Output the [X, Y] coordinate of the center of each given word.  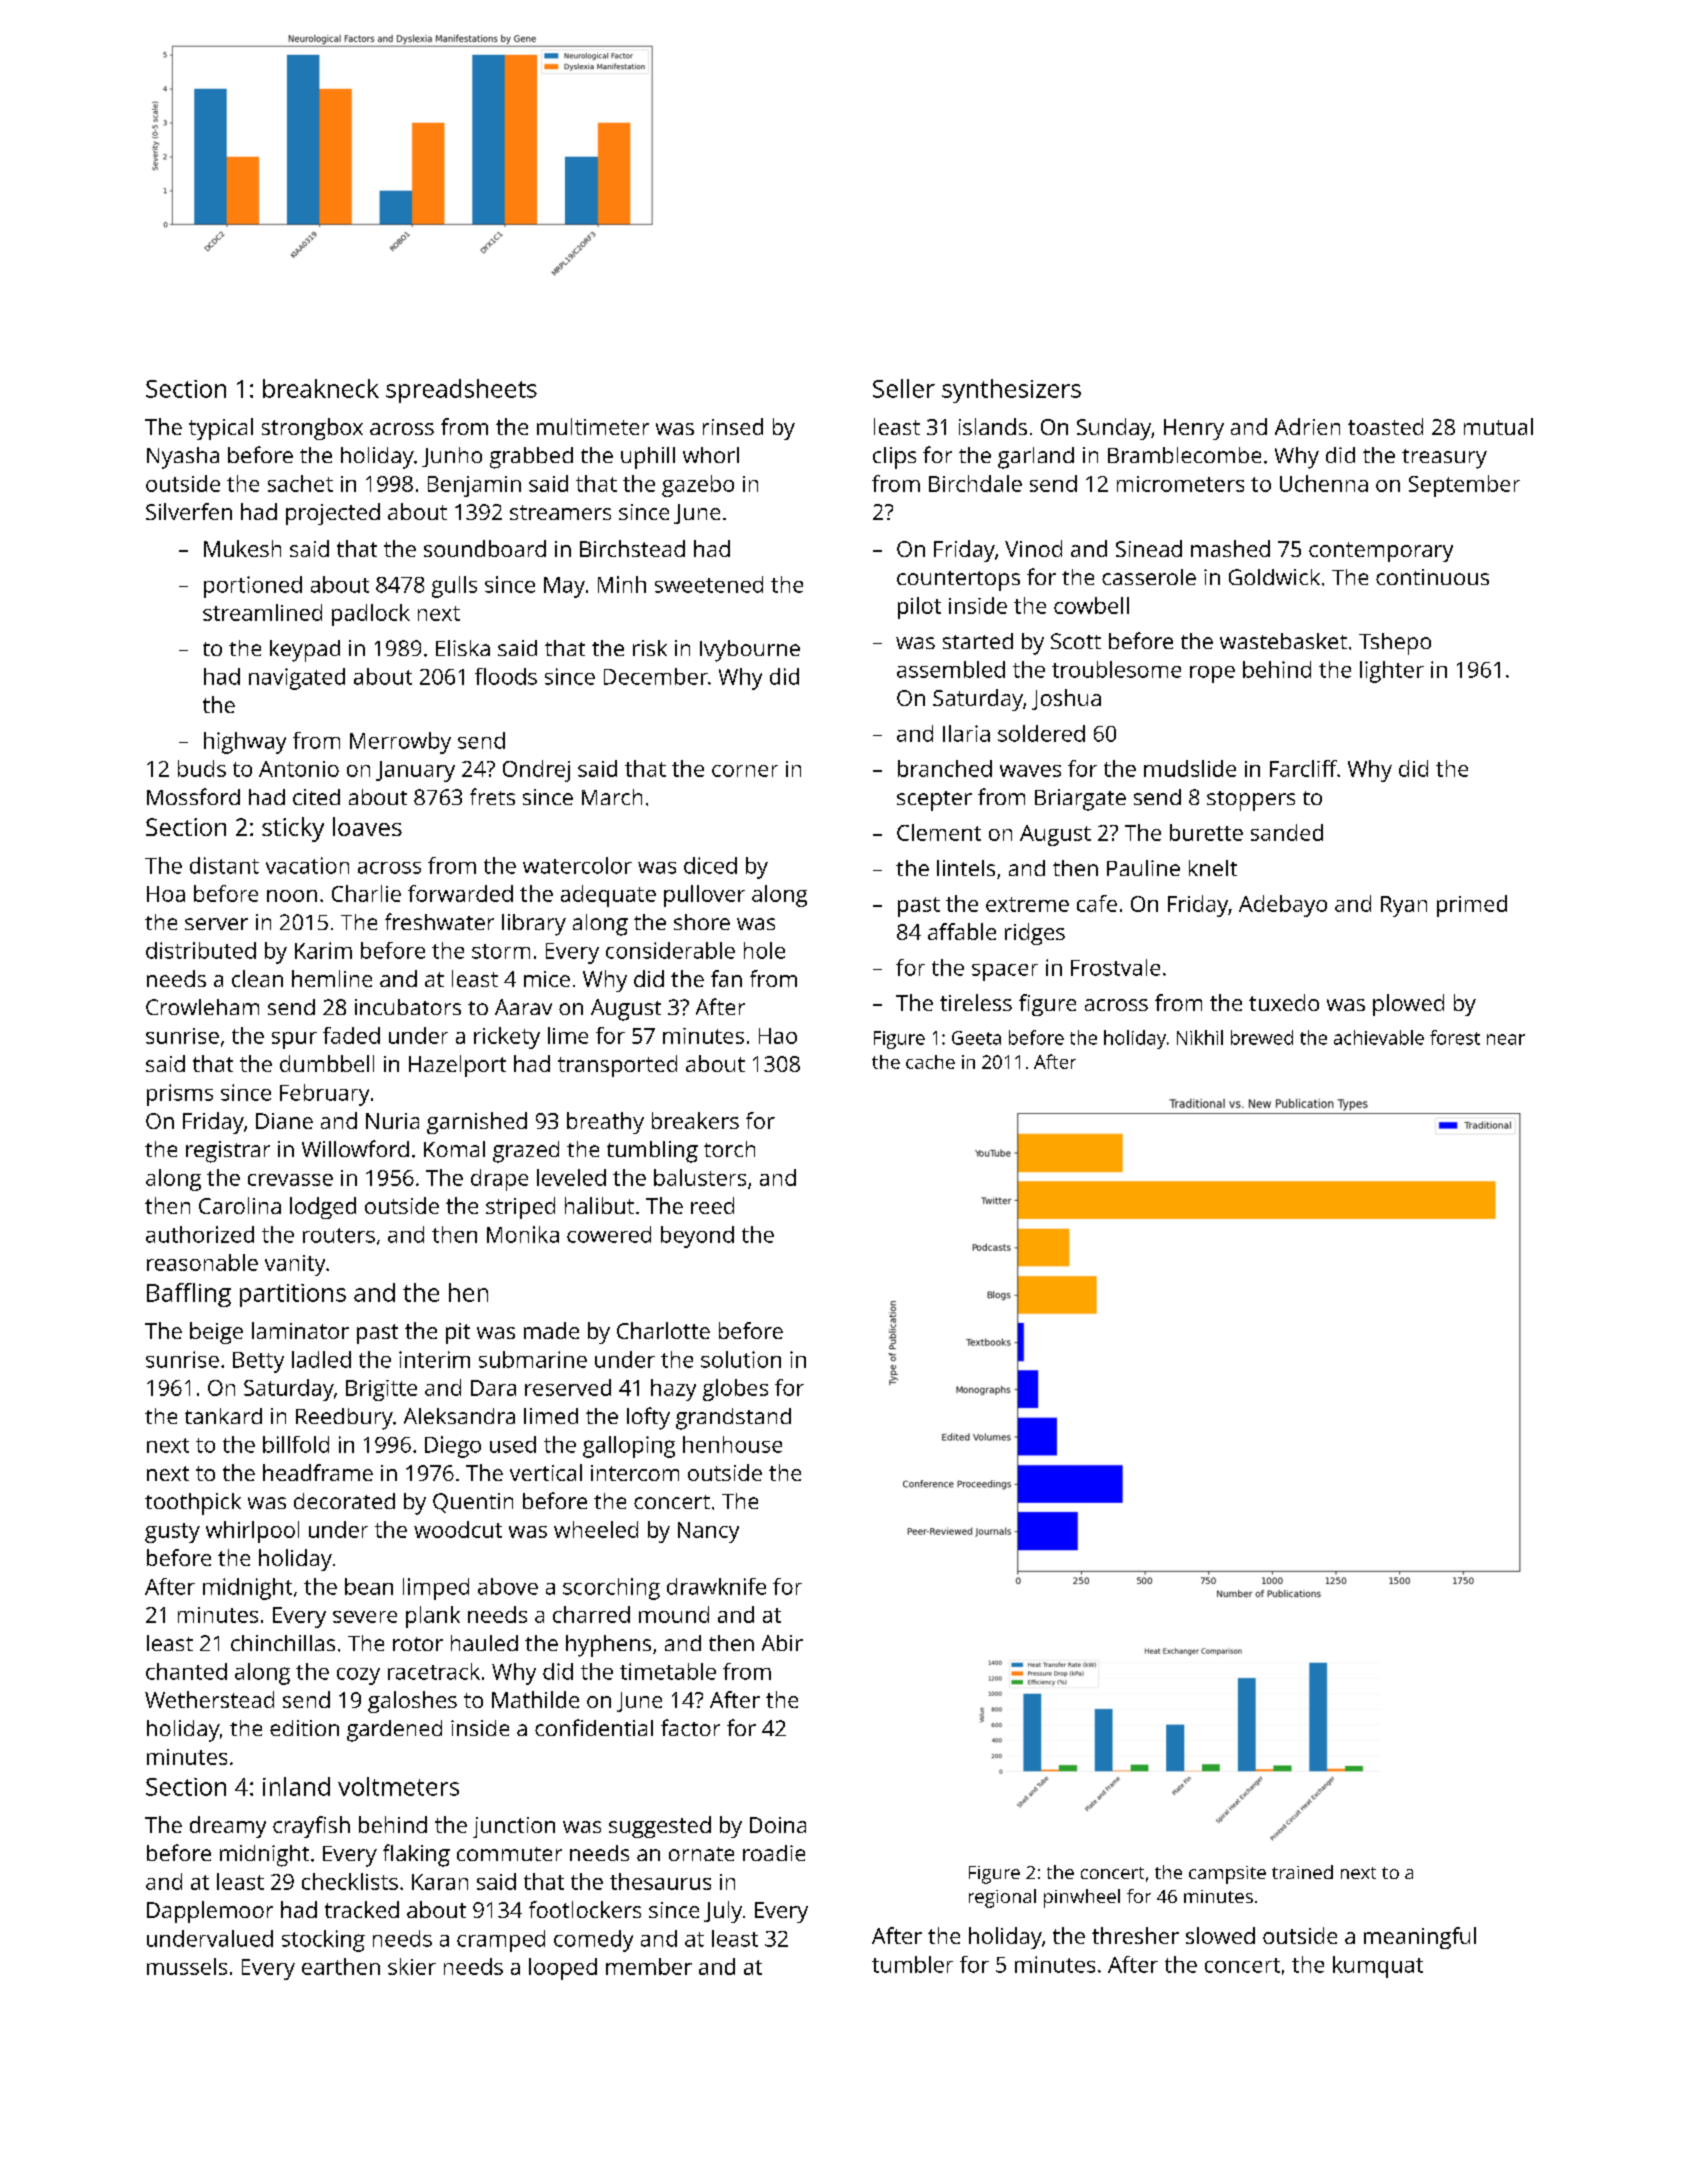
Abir [782, 1643]
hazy [673, 1390]
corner [745, 771]
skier [412, 1966]
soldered [1041, 733]
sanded [1287, 832]
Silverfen [189, 511]
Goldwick [1274, 577]
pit [458, 1333]
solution [741, 1359]
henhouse [732, 1444]
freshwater [439, 921]
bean [369, 1586]
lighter [1392, 672]
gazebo [698, 486]
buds [202, 768]
